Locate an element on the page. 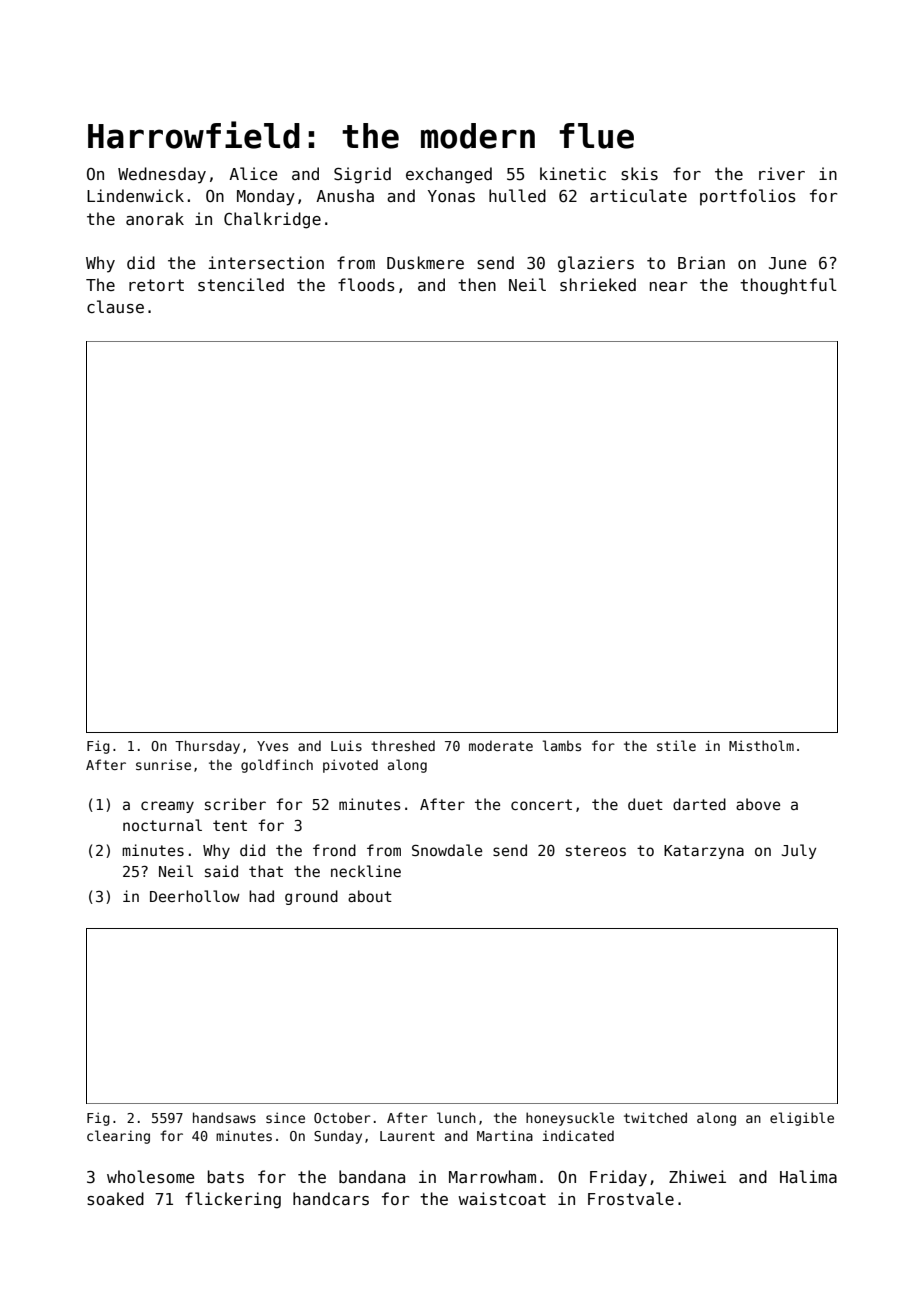 Image resolution: width=924 pixels, height=1308 pixels. kinetic is located at coordinates (573, 173).
